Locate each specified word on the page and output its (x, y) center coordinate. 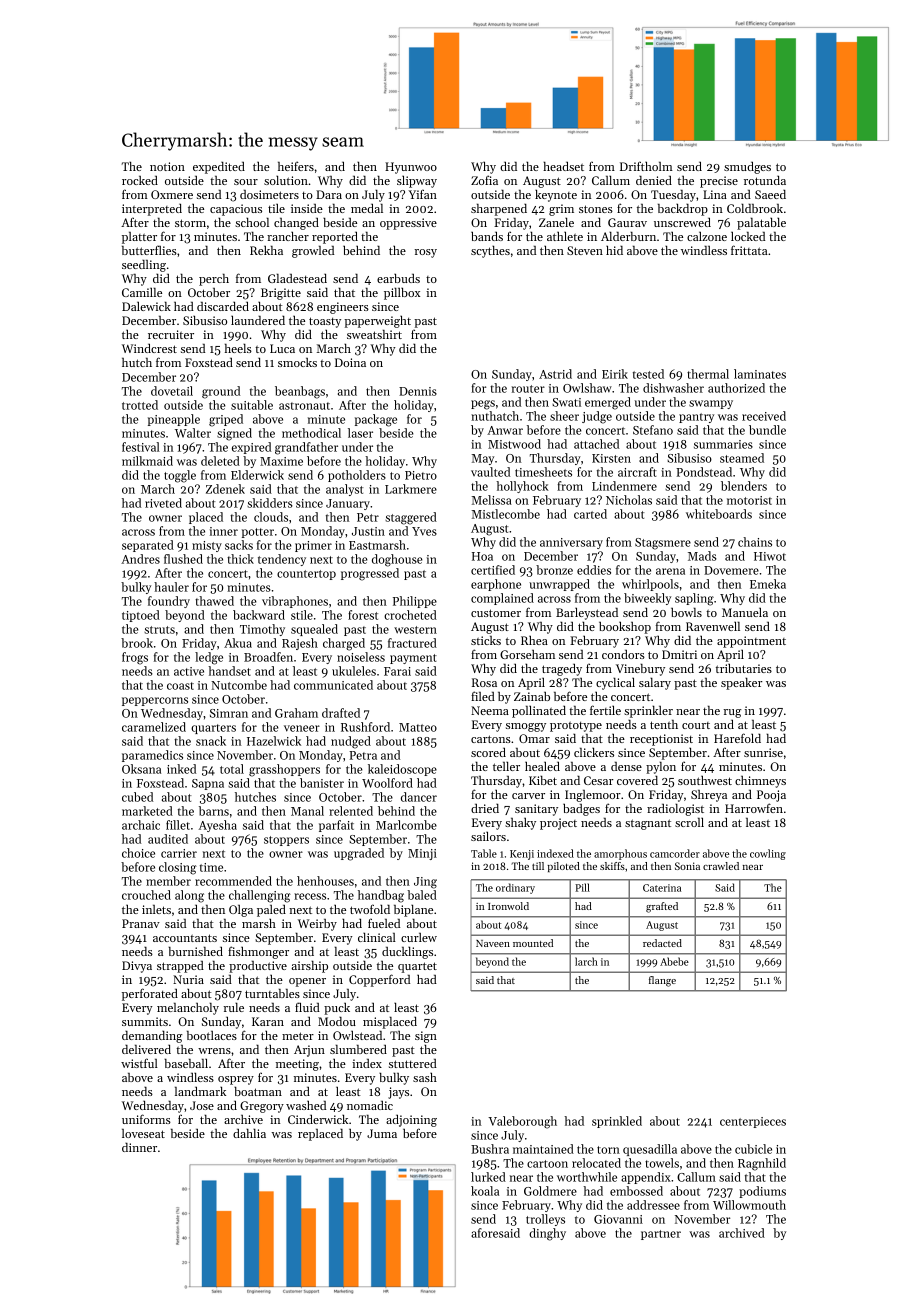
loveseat (143, 1133)
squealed (314, 630)
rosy (426, 253)
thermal (708, 374)
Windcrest (149, 348)
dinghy (547, 1234)
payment (413, 659)
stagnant (648, 824)
